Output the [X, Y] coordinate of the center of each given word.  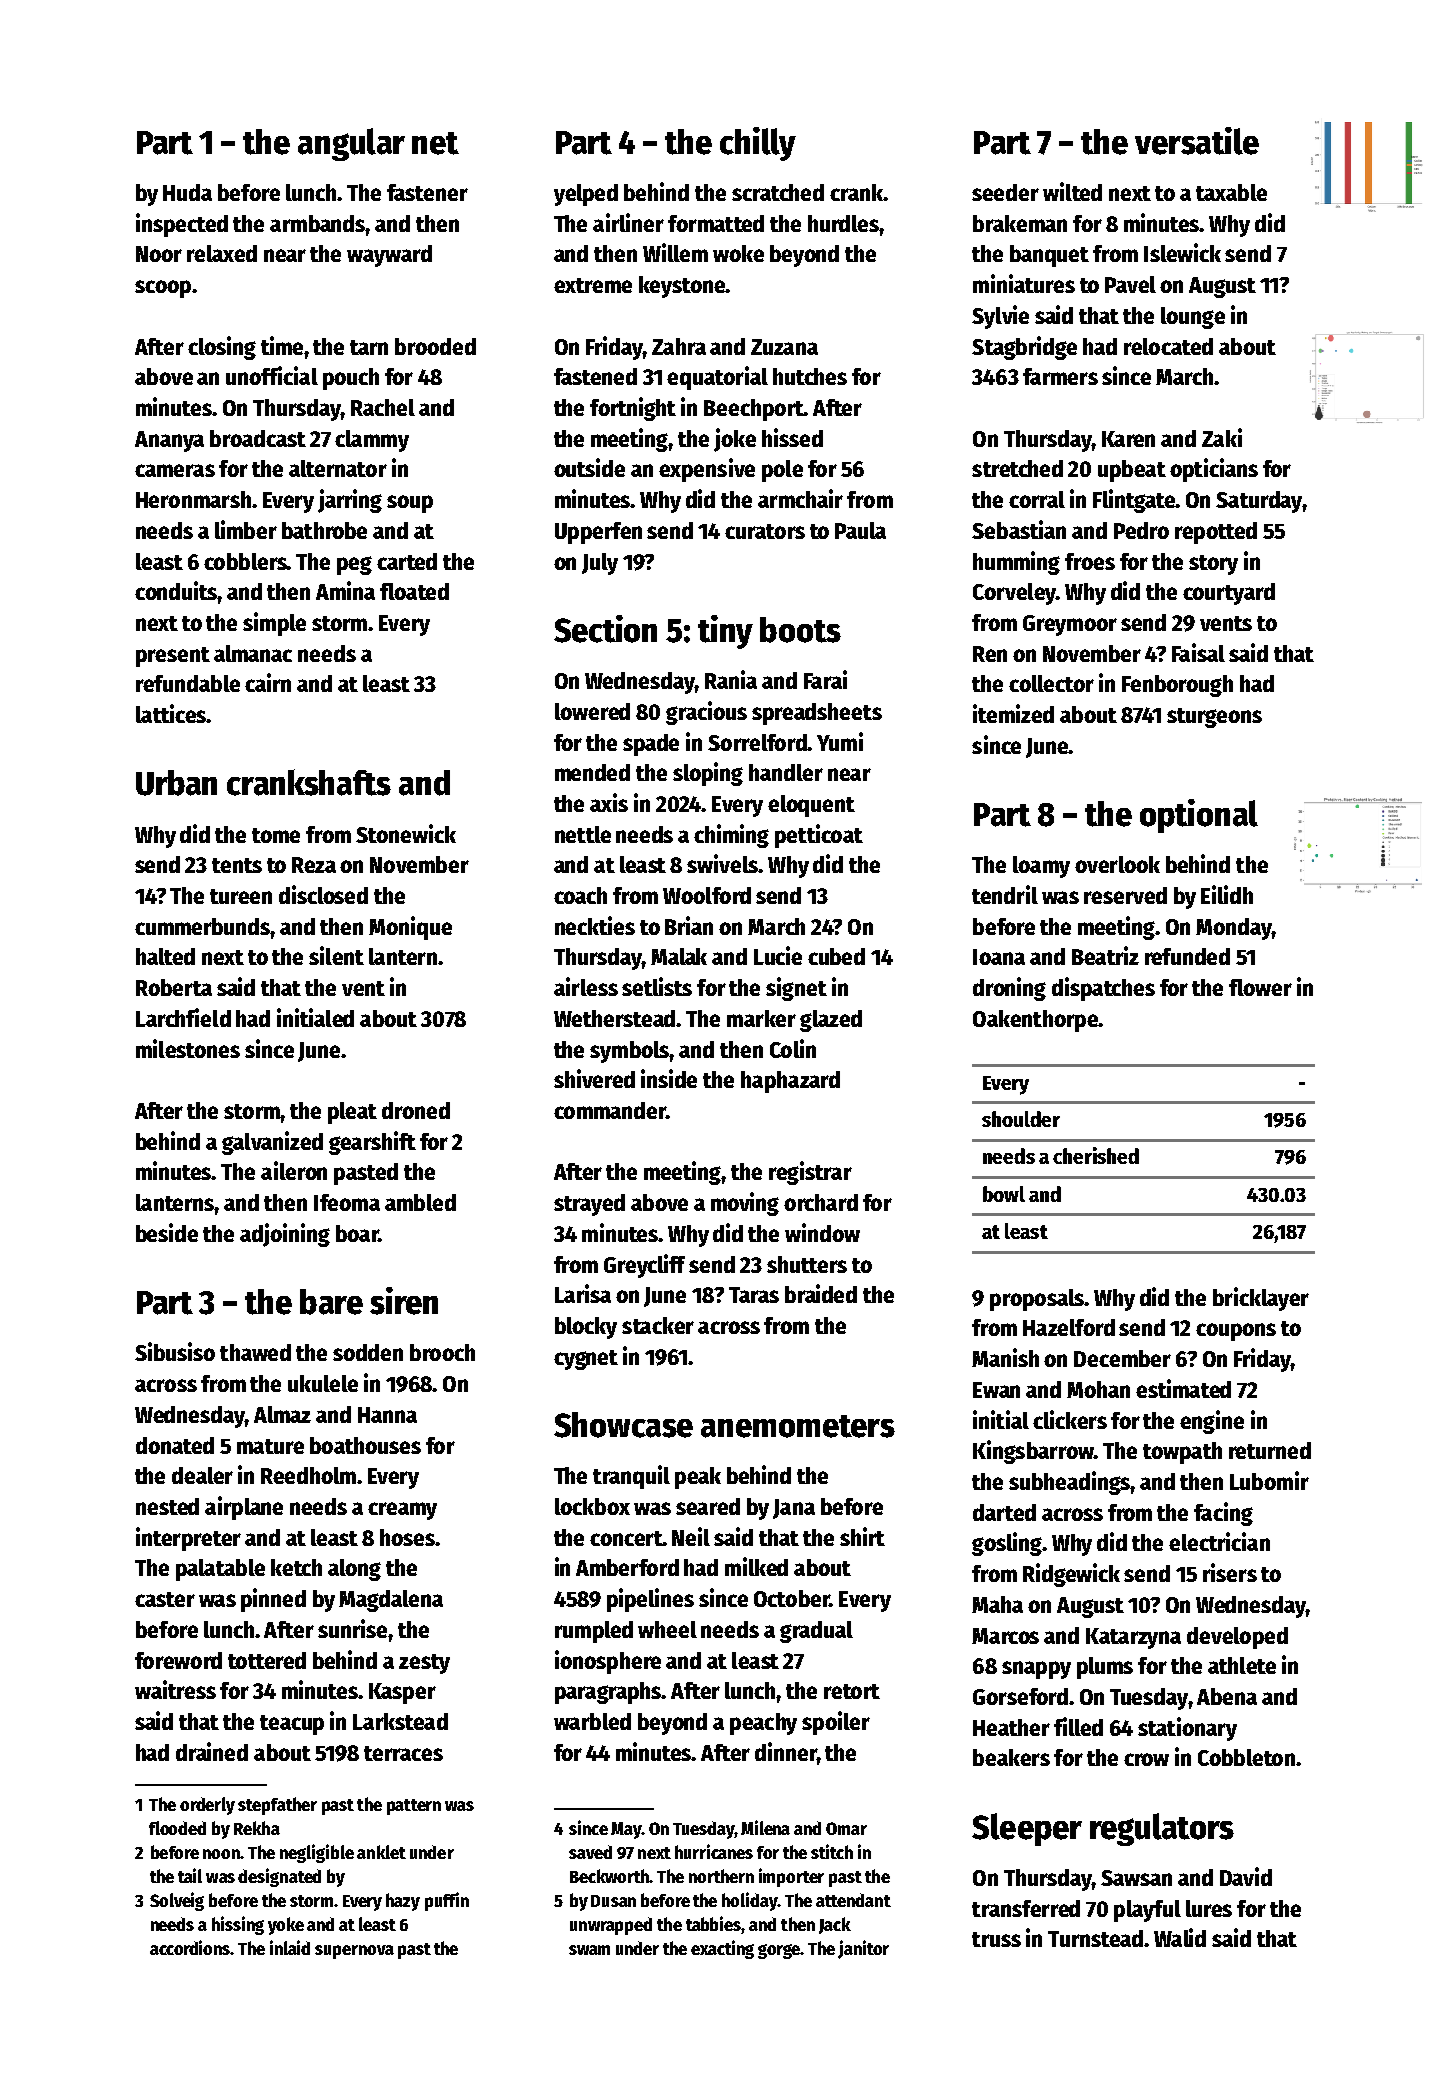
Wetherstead [614, 1018]
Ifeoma [347, 1202]
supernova [354, 1952]
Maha [997, 1604]
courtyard [1229, 594]
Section [605, 629]
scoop [163, 289]
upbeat [1132, 471]
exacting [722, 1949]
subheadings [1069, 1483]
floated [414, 591]
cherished [1096, 1155]
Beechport [754, 410]
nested [167, 1506]
